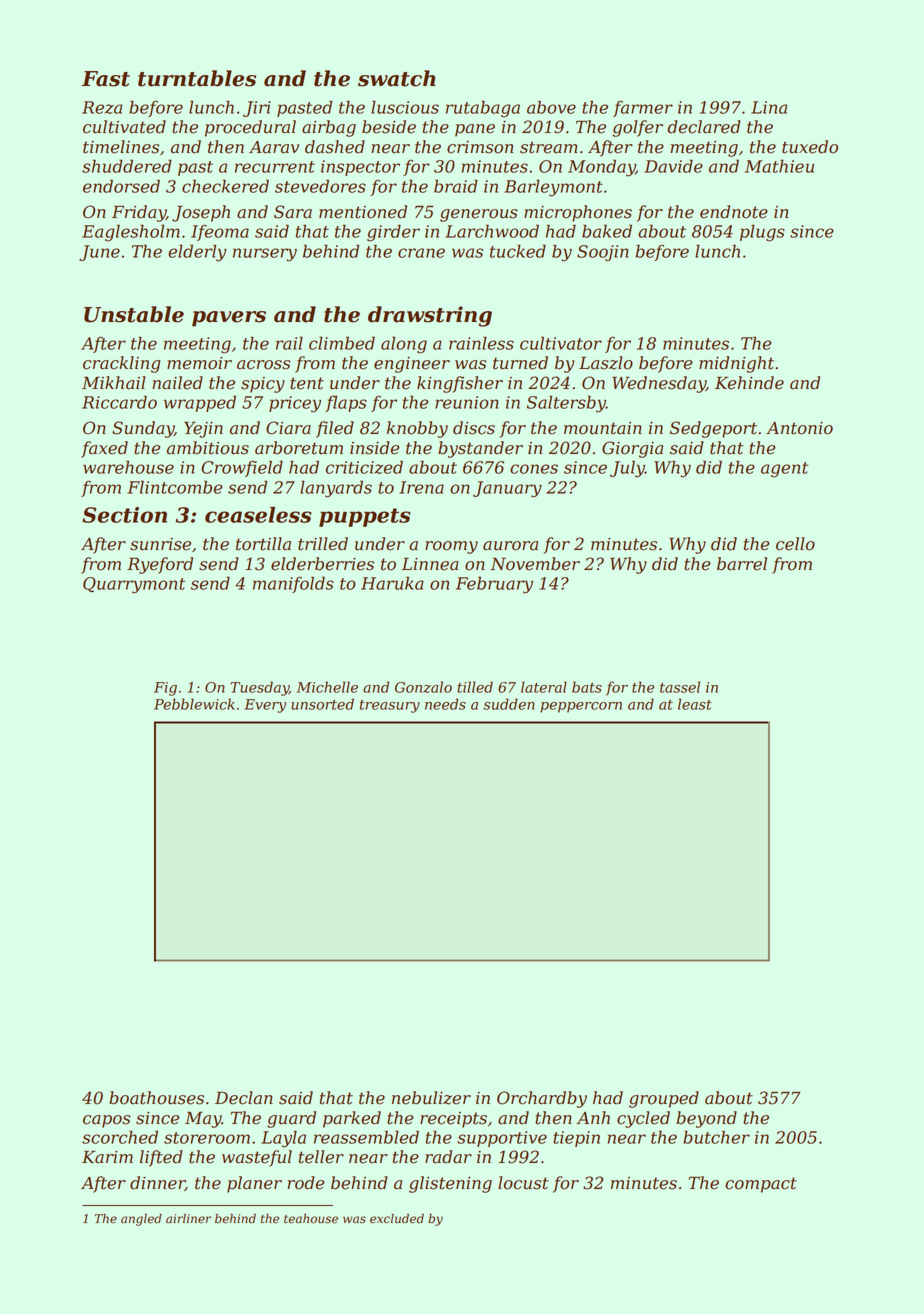  I want to click on Lina, so click(769, 107).
